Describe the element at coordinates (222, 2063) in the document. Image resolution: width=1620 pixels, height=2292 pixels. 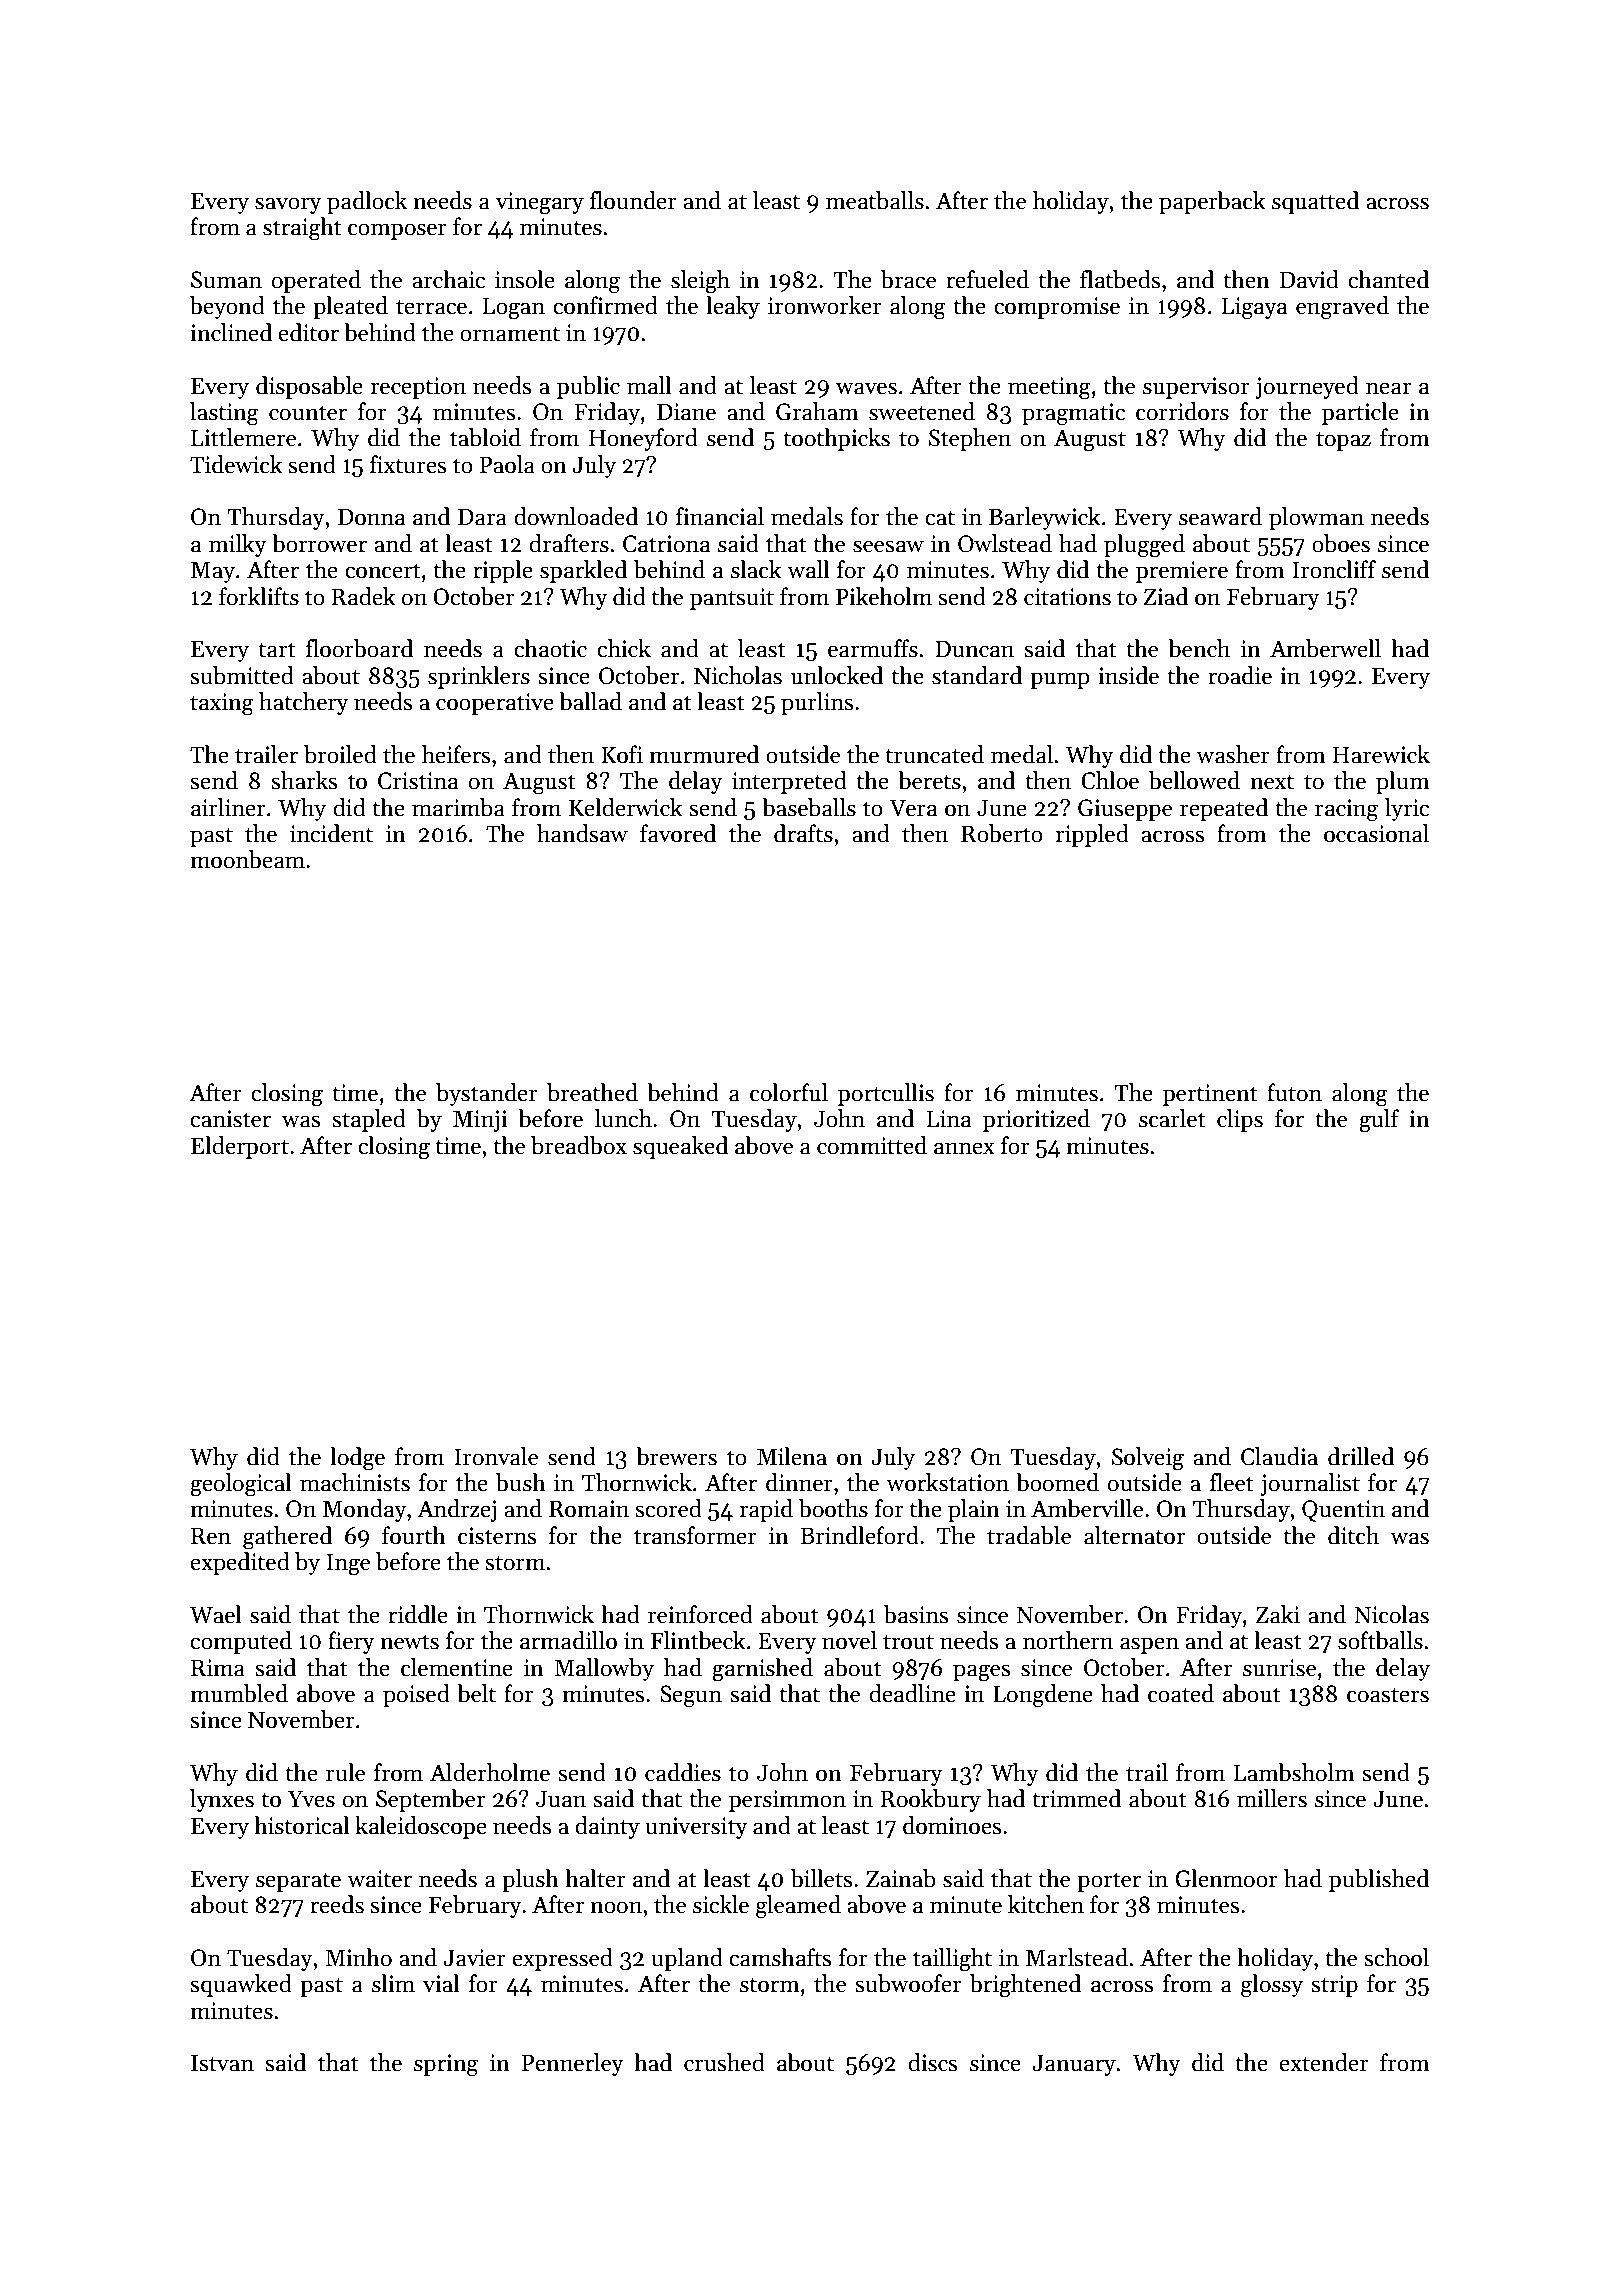
I see `Istvan` at that location.
